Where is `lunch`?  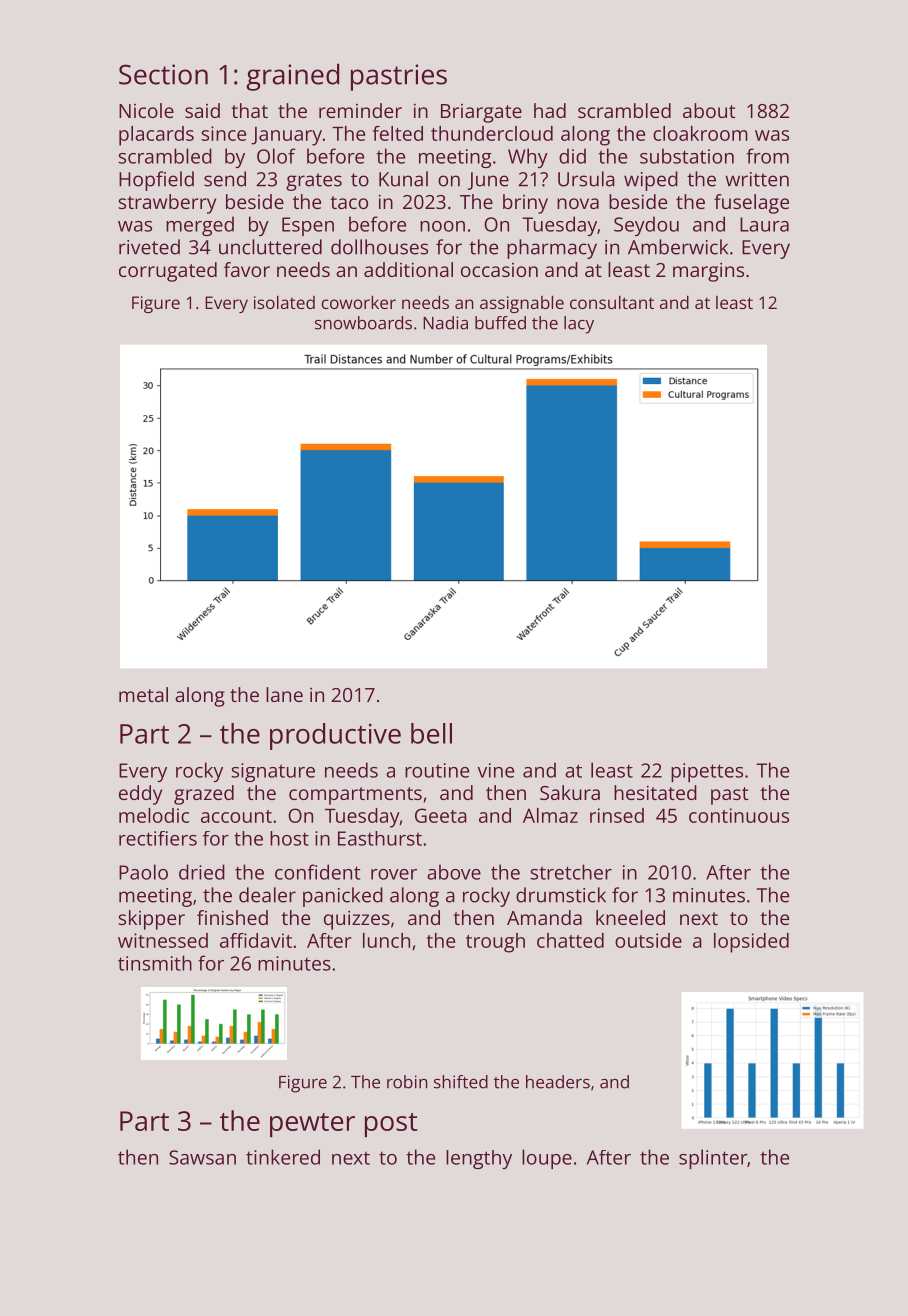
lunch is located at coordinates (386, 940).
